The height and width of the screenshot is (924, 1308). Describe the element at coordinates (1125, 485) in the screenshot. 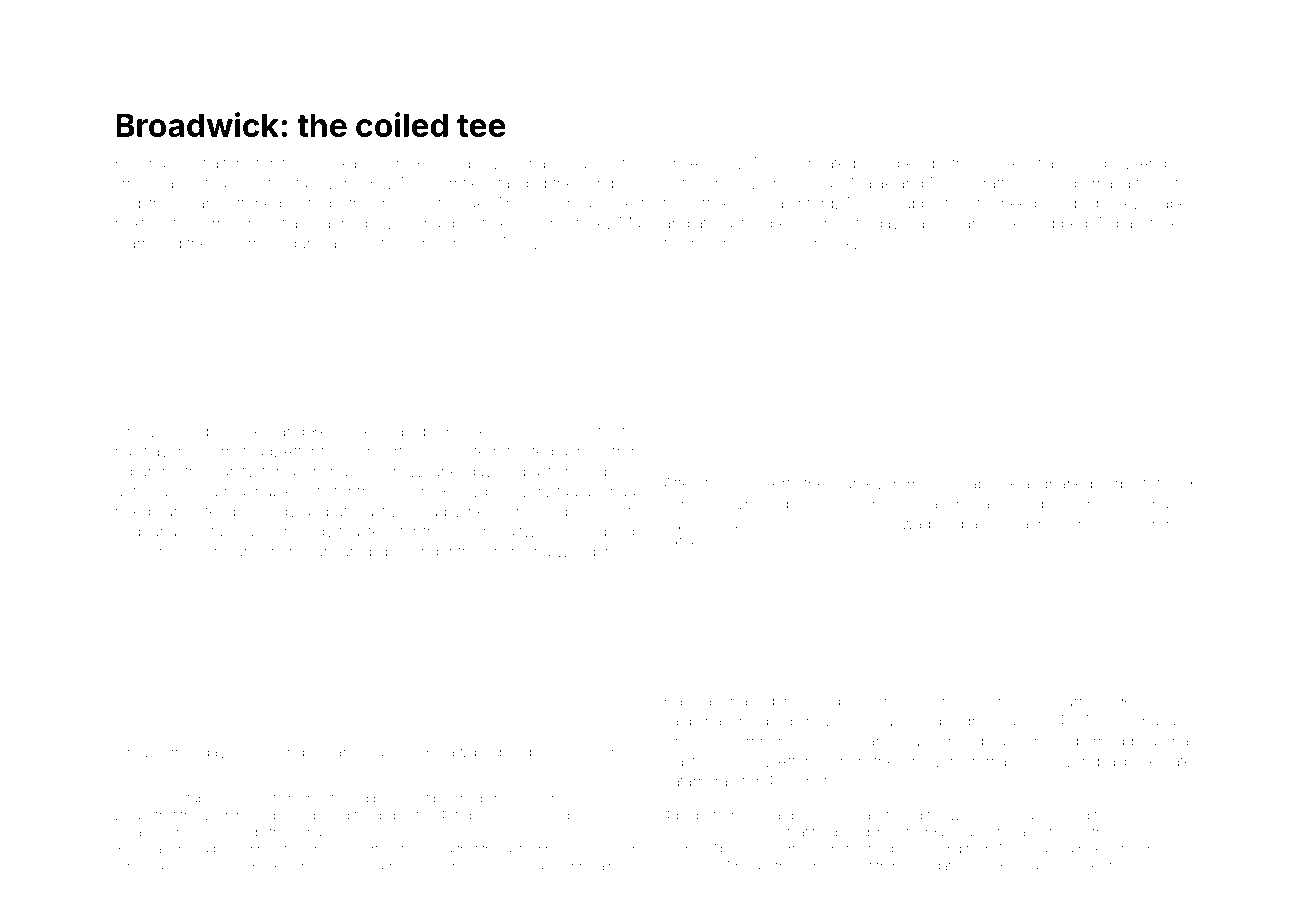

I see `airport` at that location.
